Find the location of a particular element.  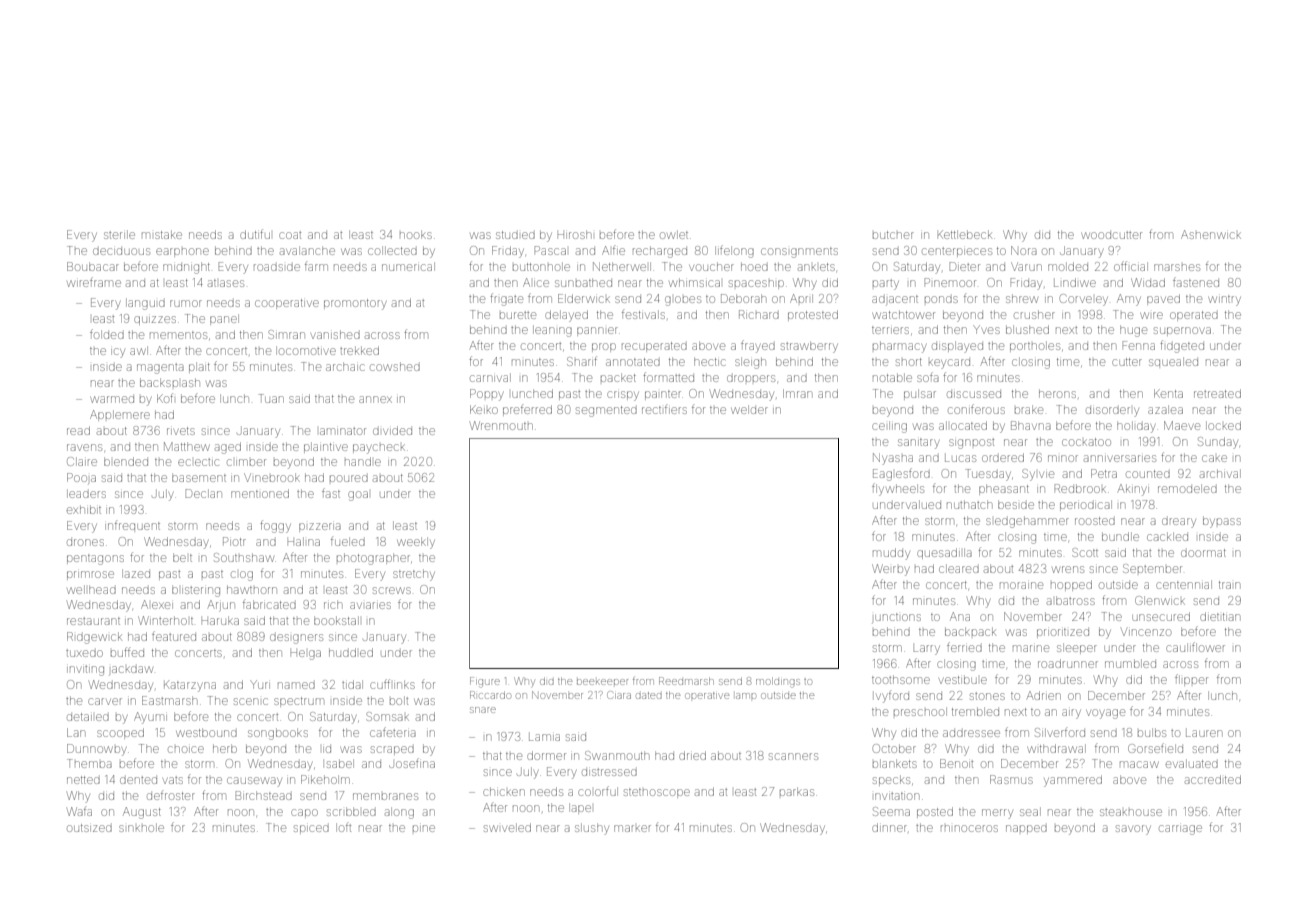

keycard is located at coordinates (949, 364).
